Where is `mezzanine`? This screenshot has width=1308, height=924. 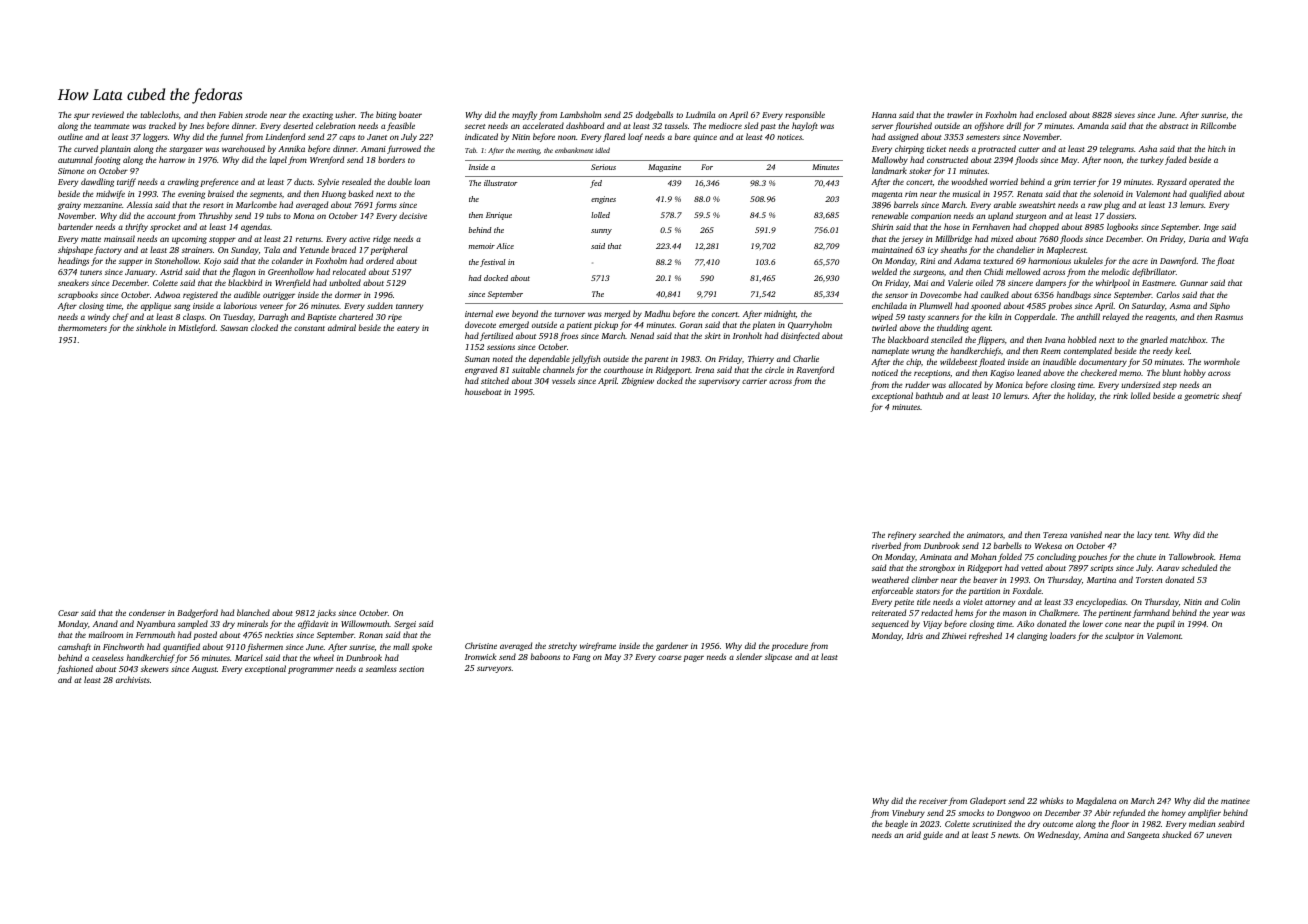
mezzanine is located at coordinates (103, 205).
